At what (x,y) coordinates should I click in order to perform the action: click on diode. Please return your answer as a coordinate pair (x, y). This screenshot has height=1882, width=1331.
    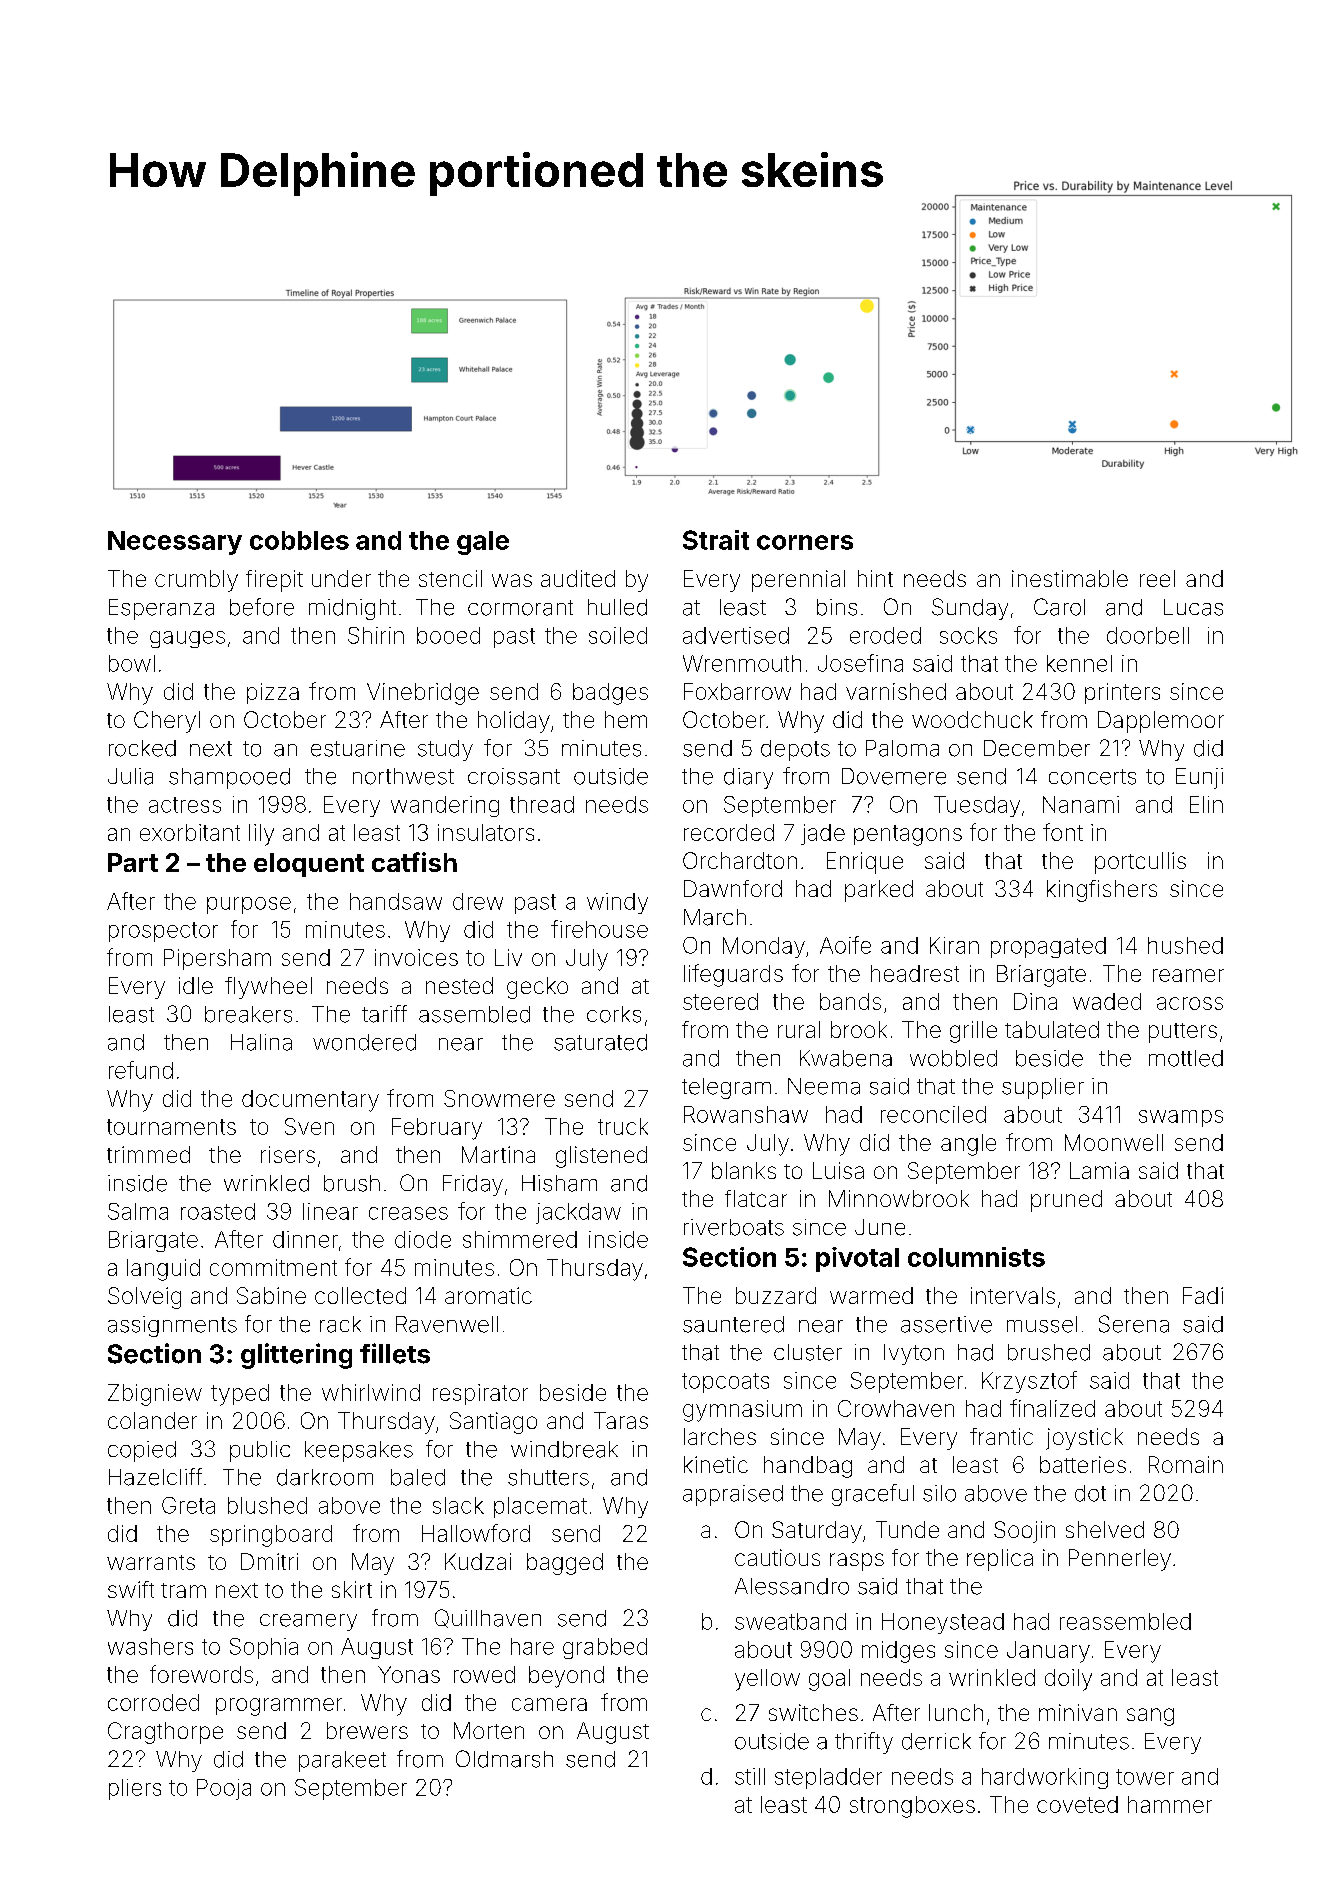
    Looking at the image, I should click on (423, 1239).
